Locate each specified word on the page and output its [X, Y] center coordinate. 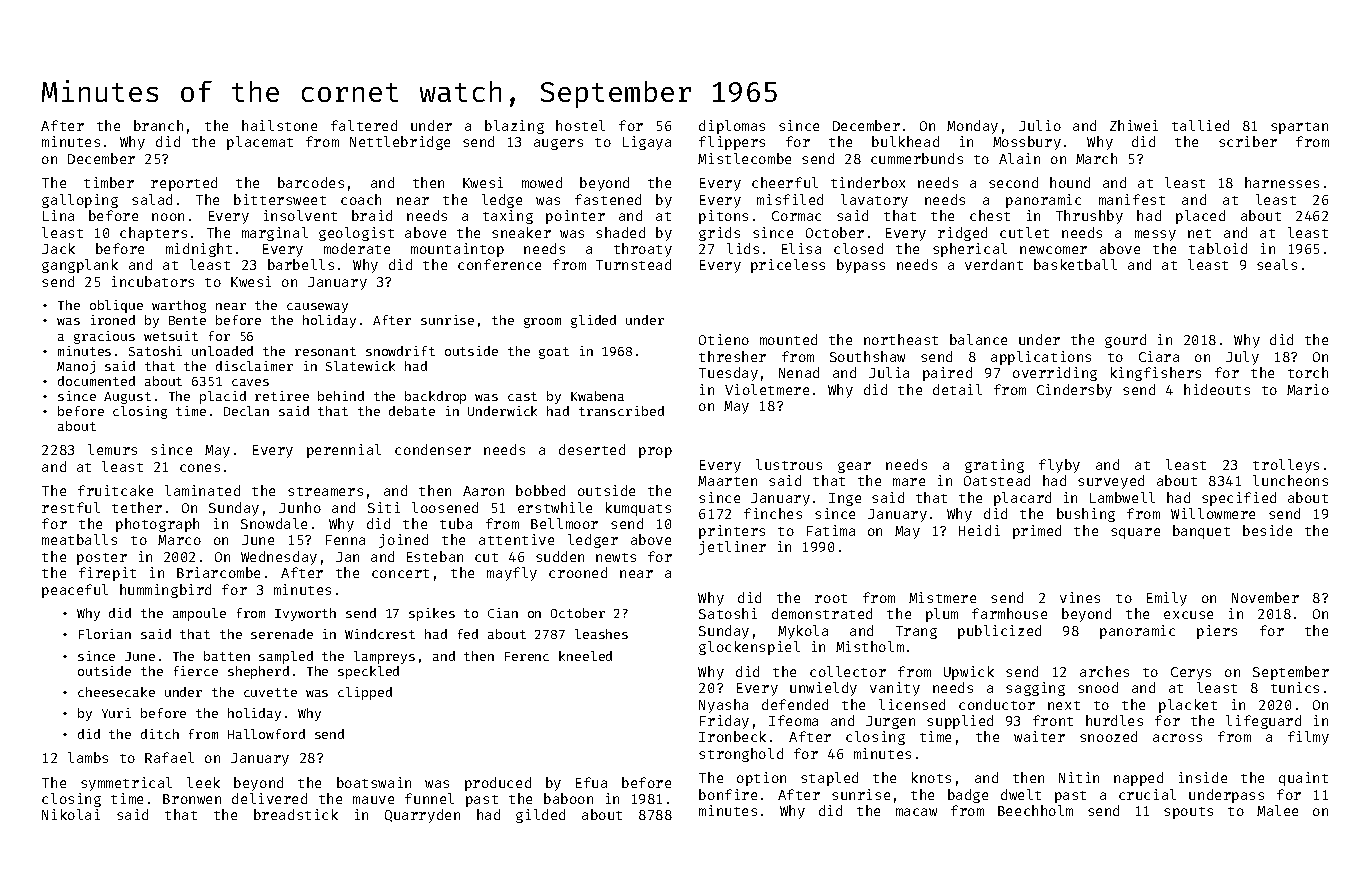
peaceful [75, 591]
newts [616, 557]
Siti [384, 507]
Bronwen [192, 799]
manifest [1132, 199]
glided [593, 321]
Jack [58, 248]
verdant [994, 264]
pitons [723, 217]
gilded [540, 816]
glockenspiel [749, 648]
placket [1188, 706]
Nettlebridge [400, 143]
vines [1080, 597]
